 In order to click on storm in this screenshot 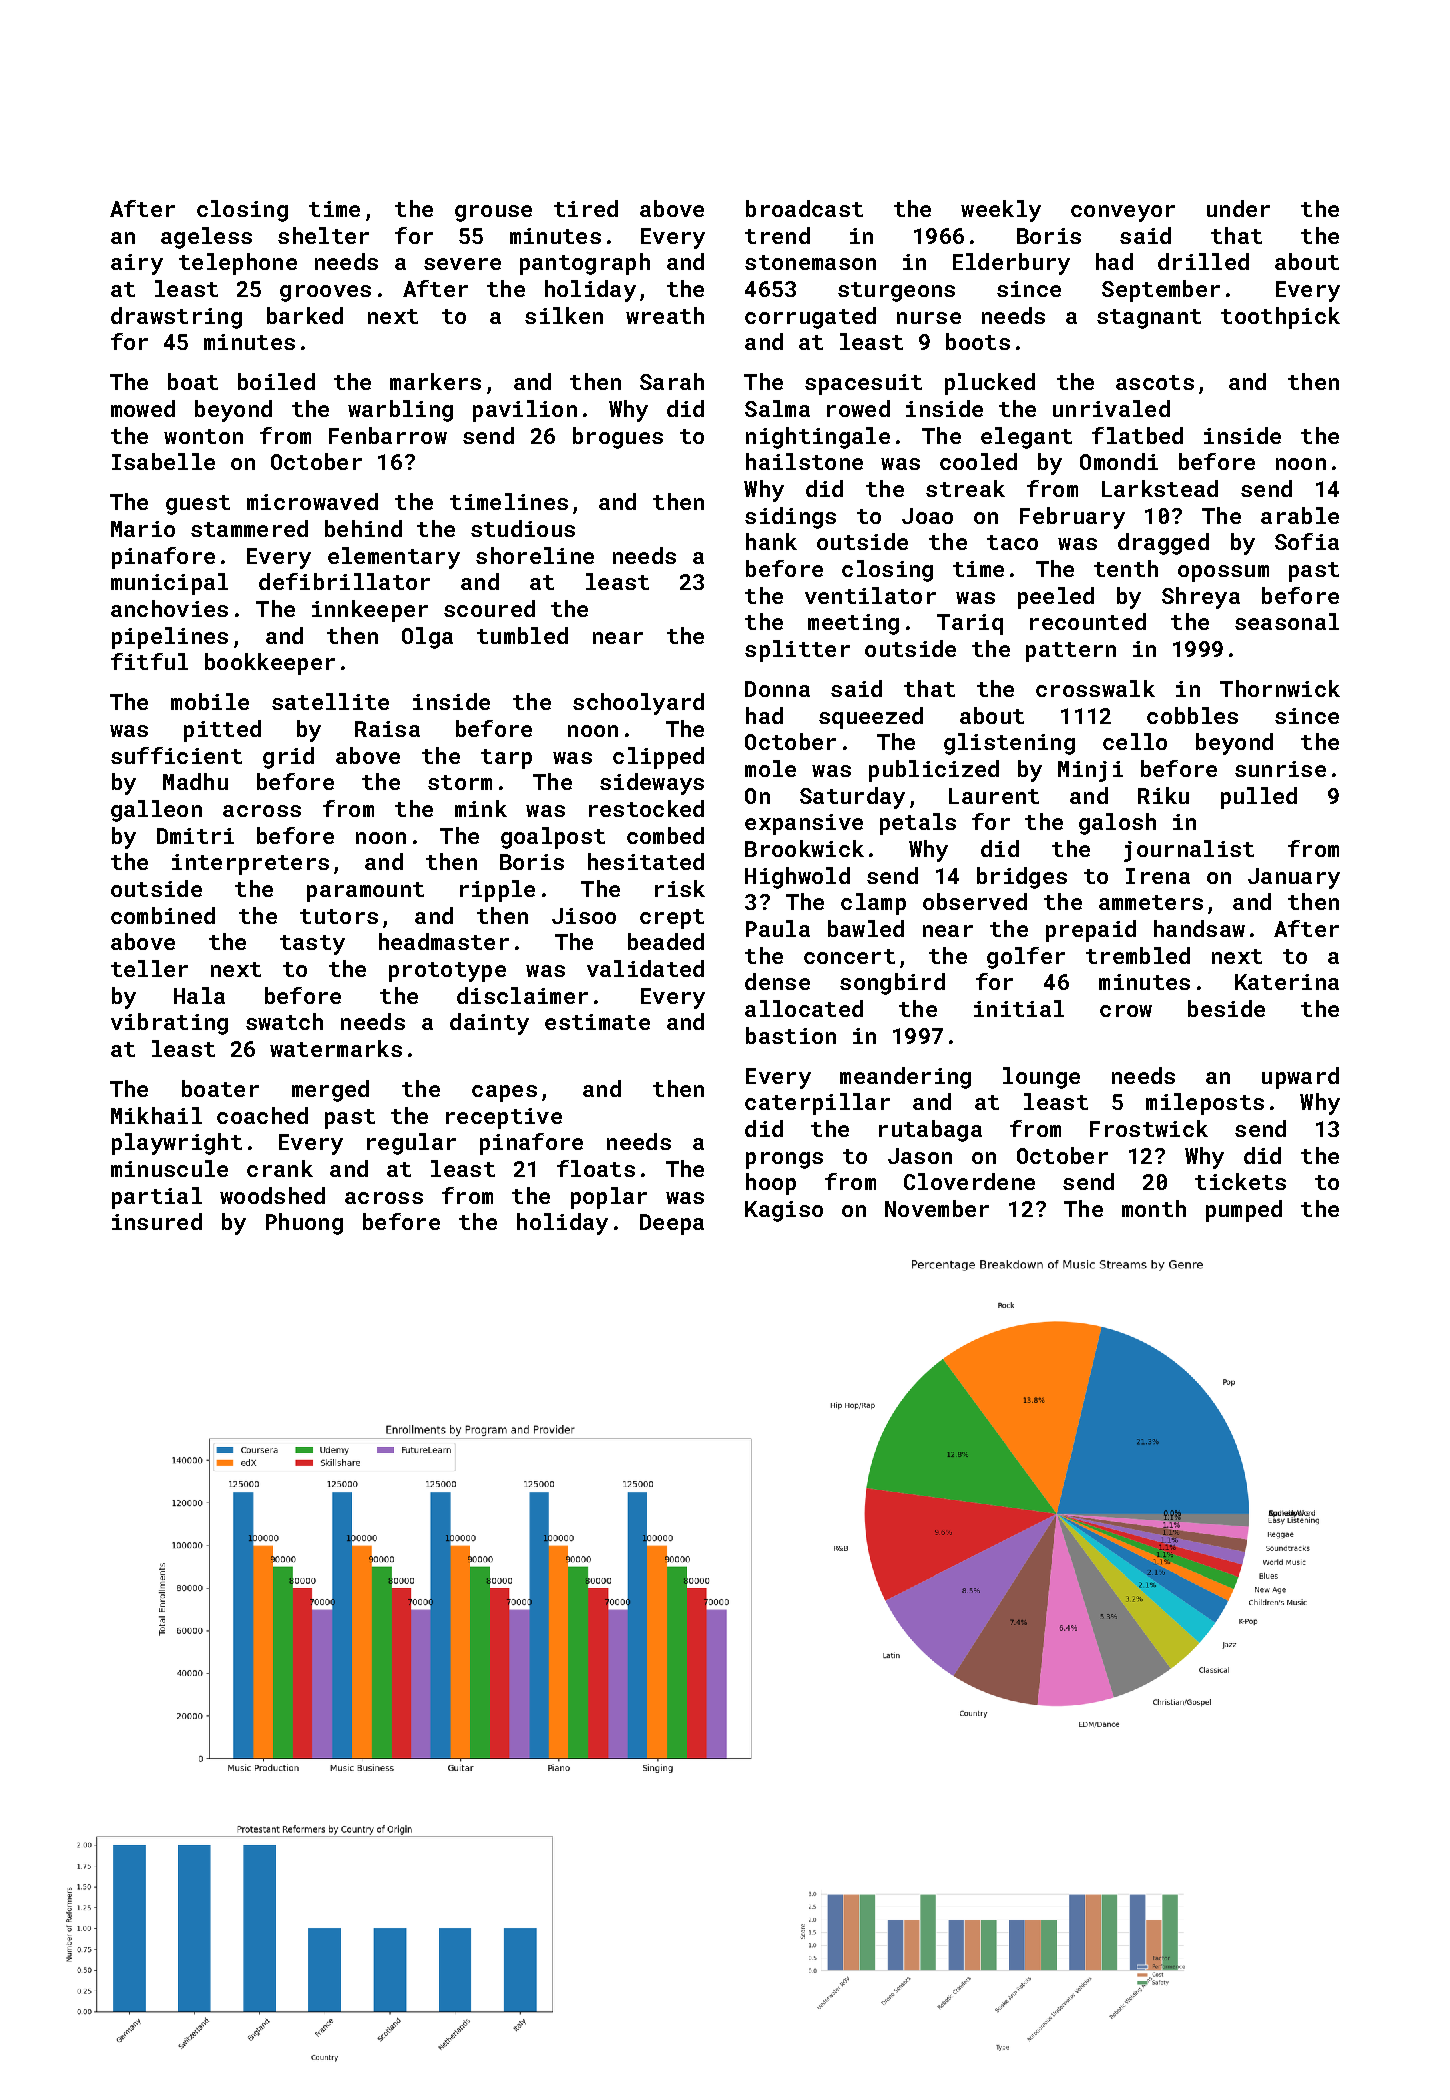, I will do `click(460, 782)`.
